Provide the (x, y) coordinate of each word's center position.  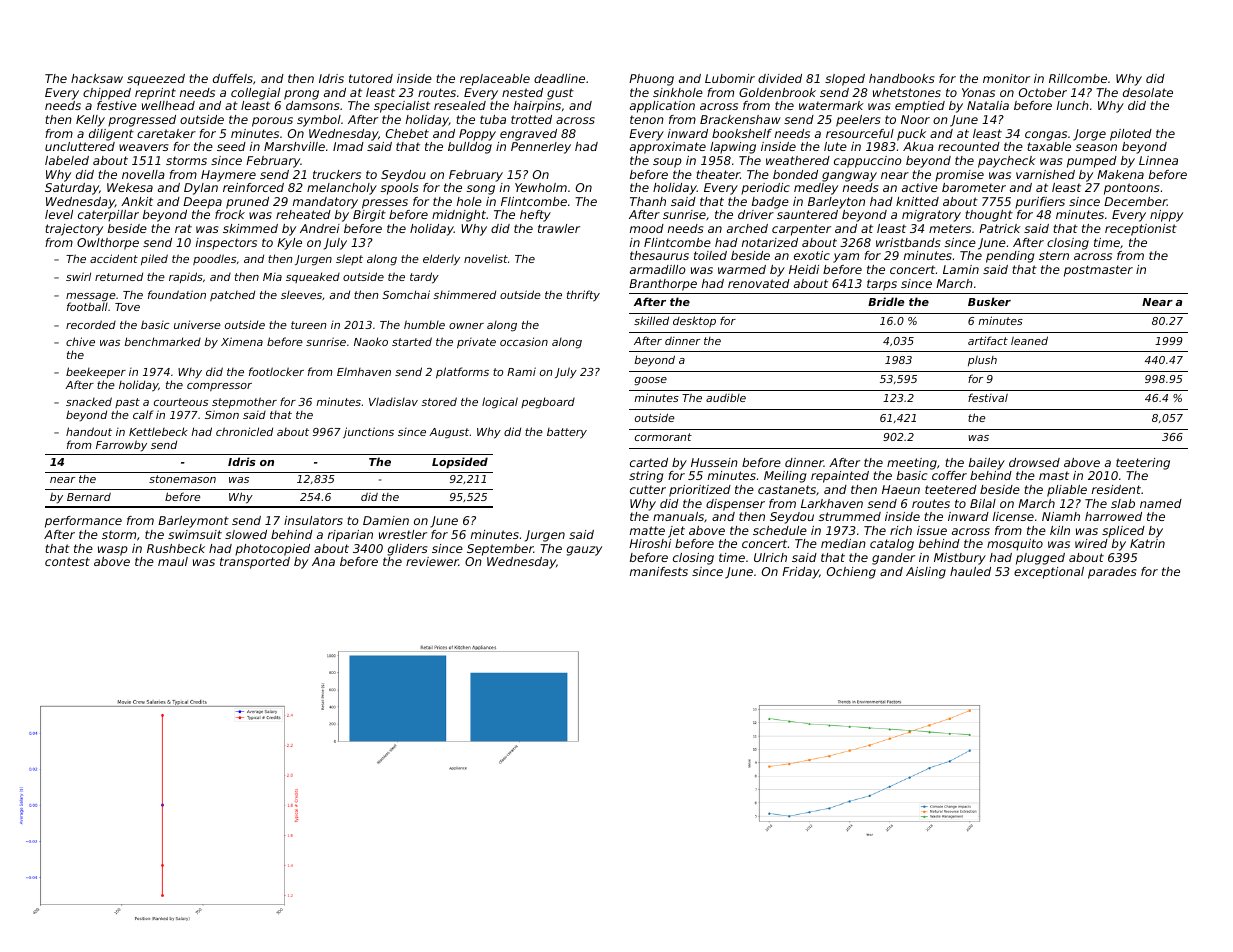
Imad (348, 146)
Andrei (320, 228)
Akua (918, 146)
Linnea (1158, 160)
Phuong (651, 80)
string (646, 477)
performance (83, 522)
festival (988, 397)
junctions (368, 432)
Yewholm (541, 187)
